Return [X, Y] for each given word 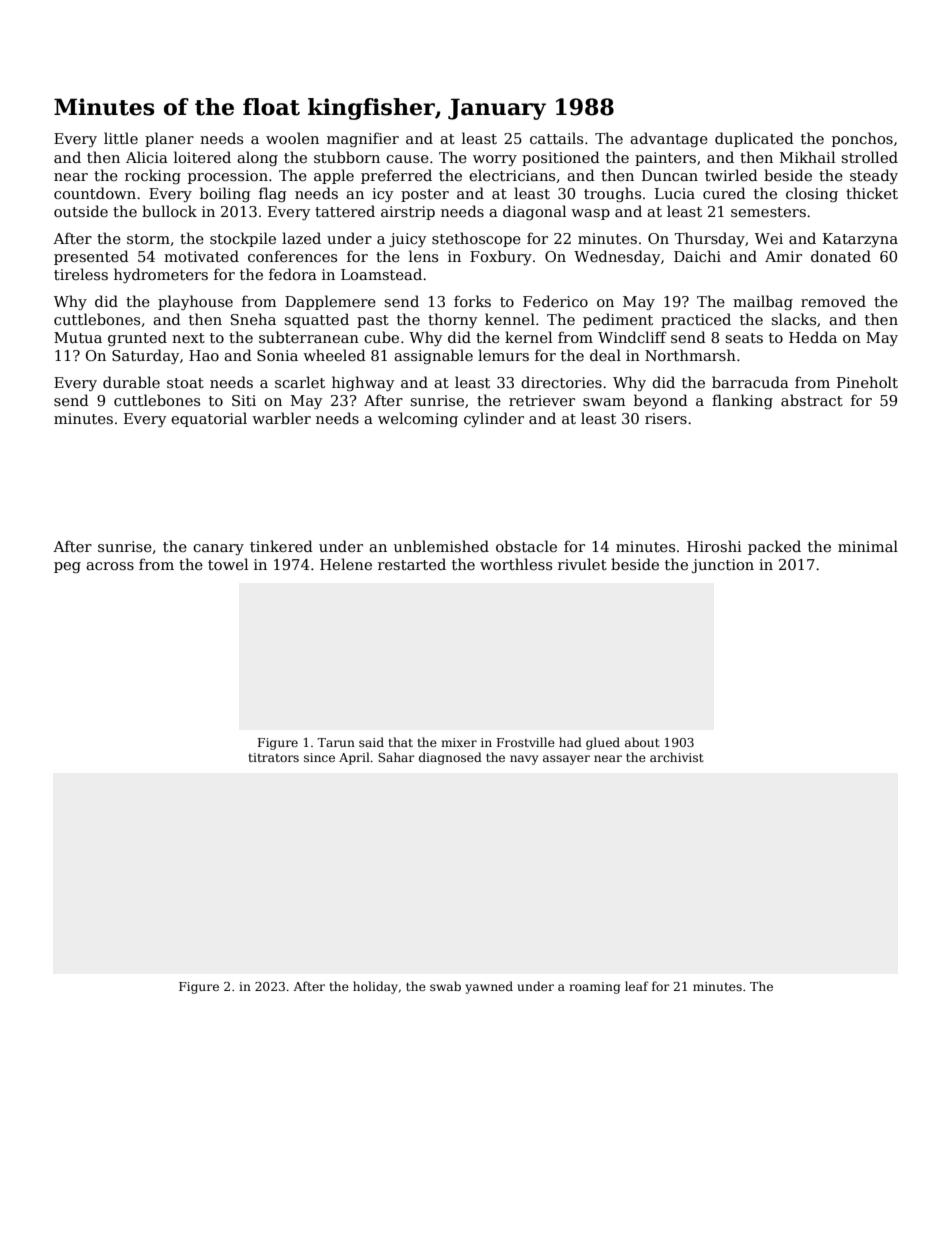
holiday [375, 987]
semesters [768, 212]
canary [218, 549]
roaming [594, 988]
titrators [274, 757]
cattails [556, 138]
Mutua [78, 337]
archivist [677, 757]
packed [774, 547]
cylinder [494, 419]
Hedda [813, 337]
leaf [637, 986]
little [121, 138]
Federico [555, 301]
